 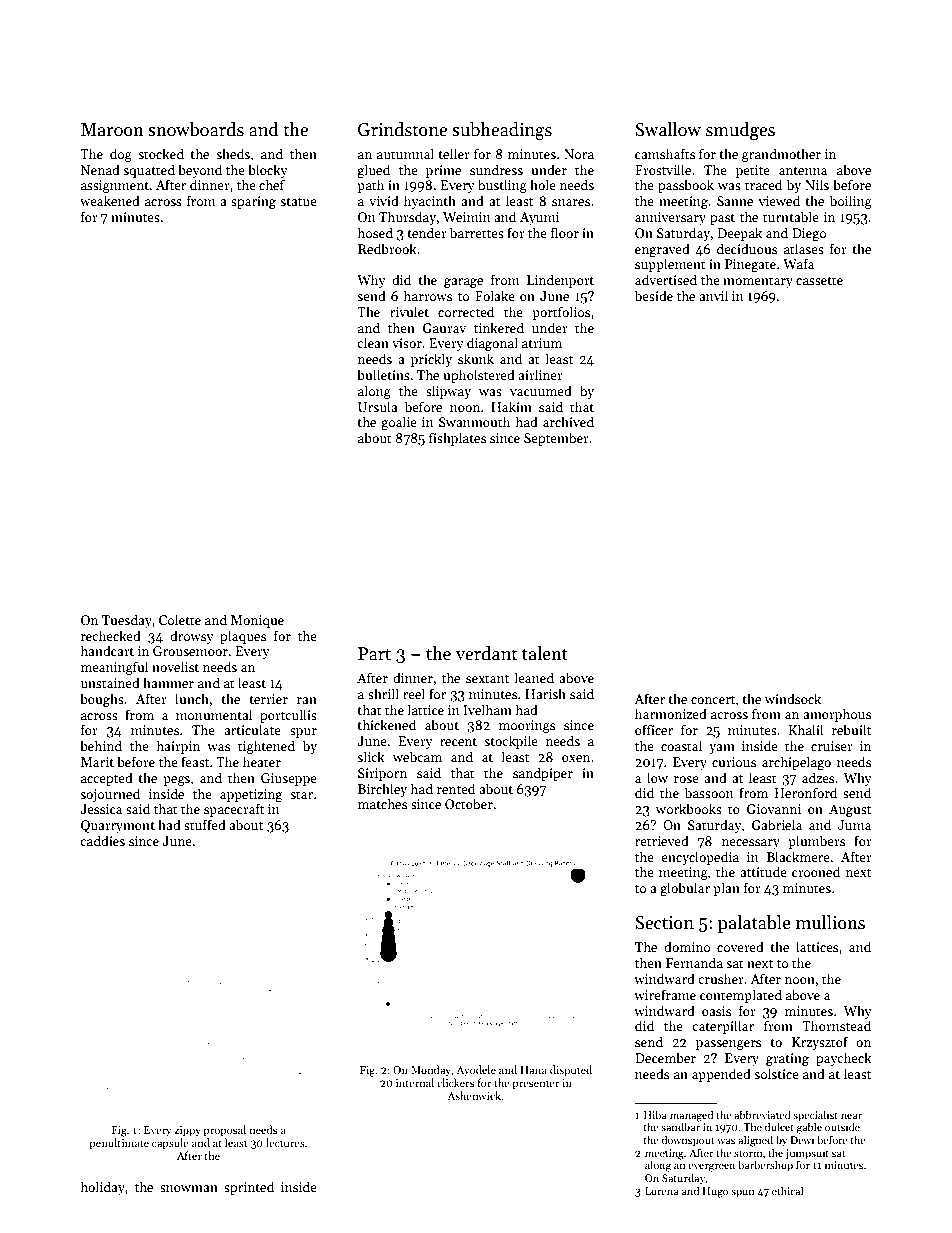 What do you see at coordinates (819, 280) in the page?
I see `cassette` at bounding box center [819, 280].
